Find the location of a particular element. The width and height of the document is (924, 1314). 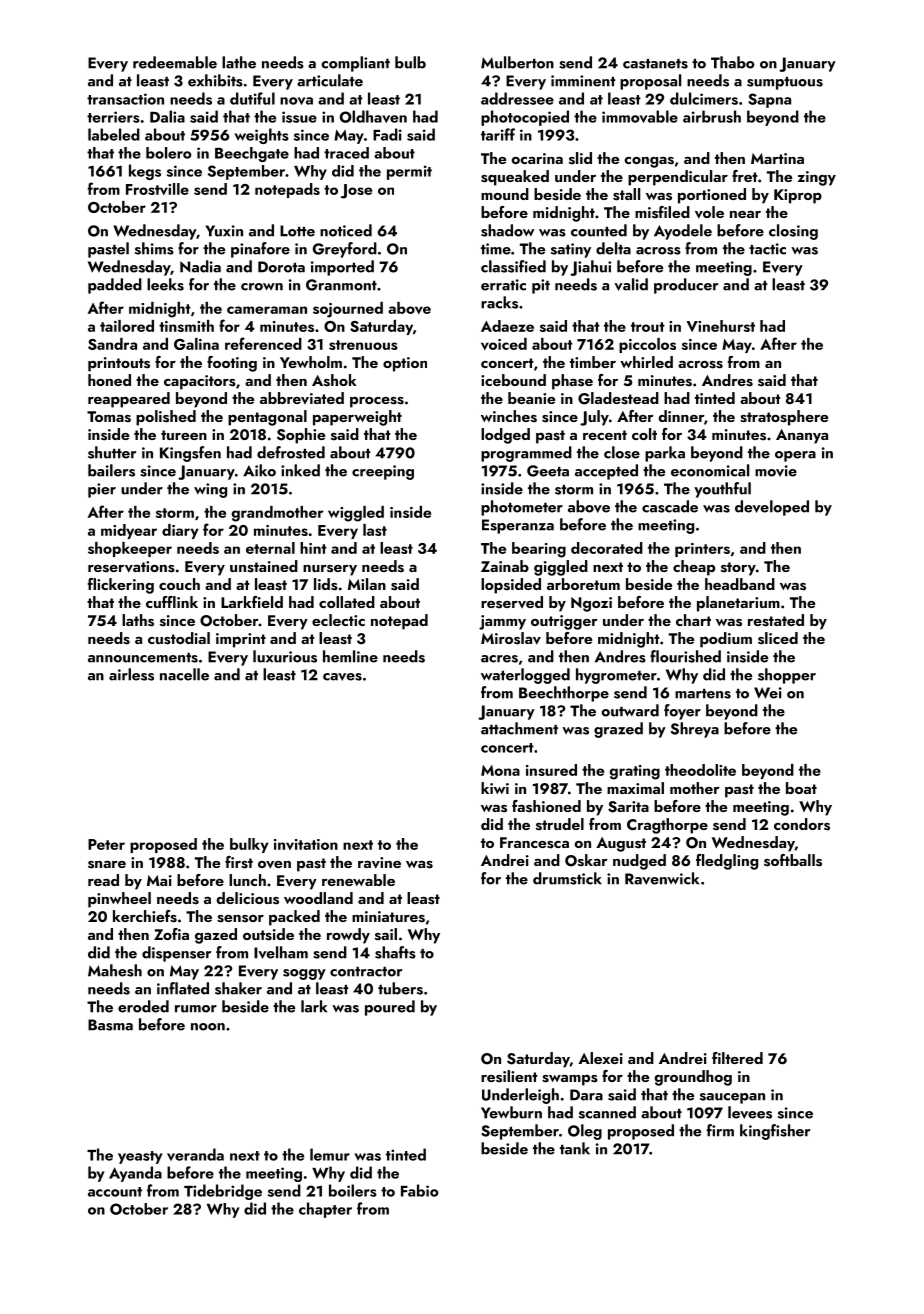

restated is located at coordinates (776, 620).
